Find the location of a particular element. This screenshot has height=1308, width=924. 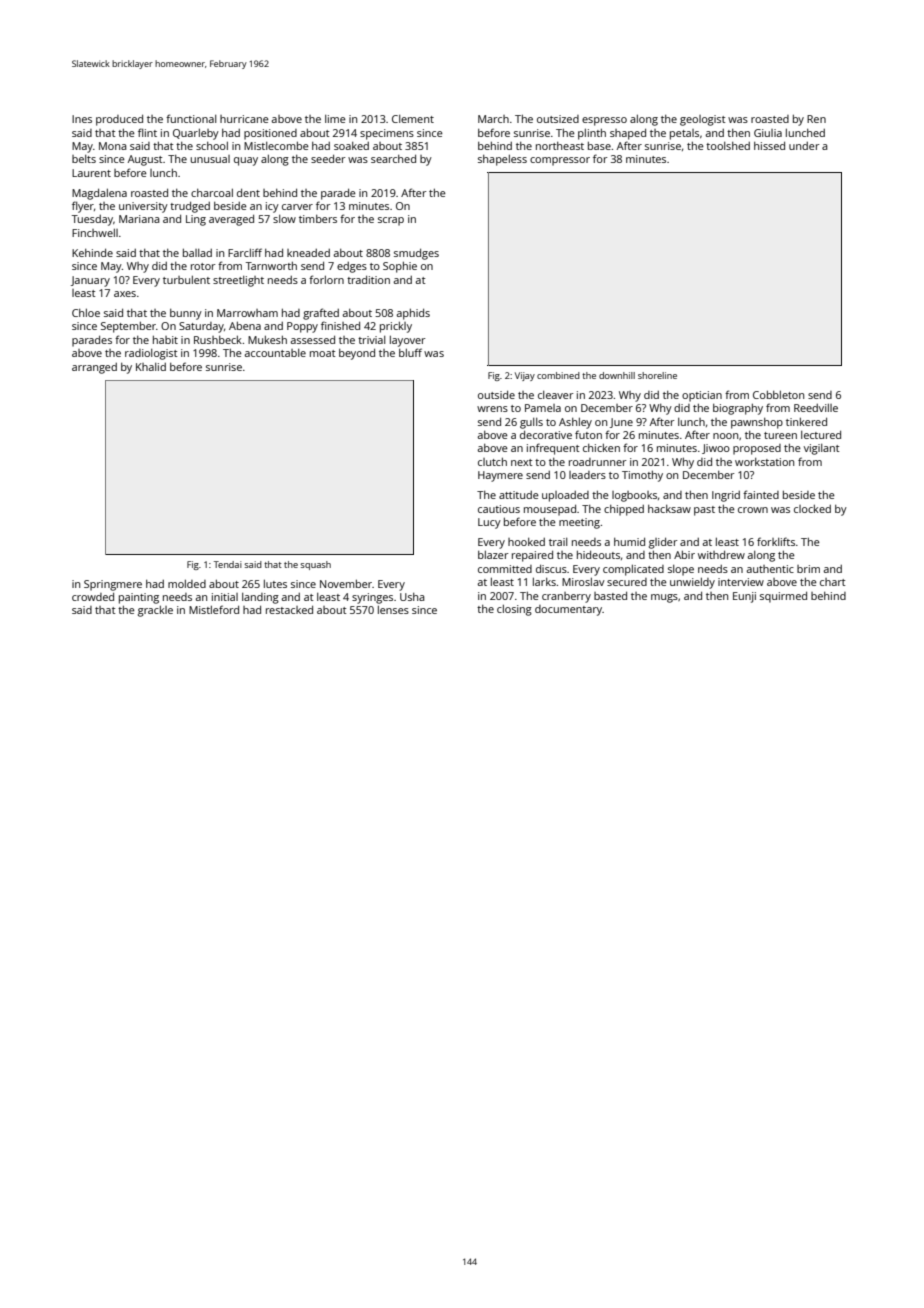

under is located at coordinates (804, 146).
